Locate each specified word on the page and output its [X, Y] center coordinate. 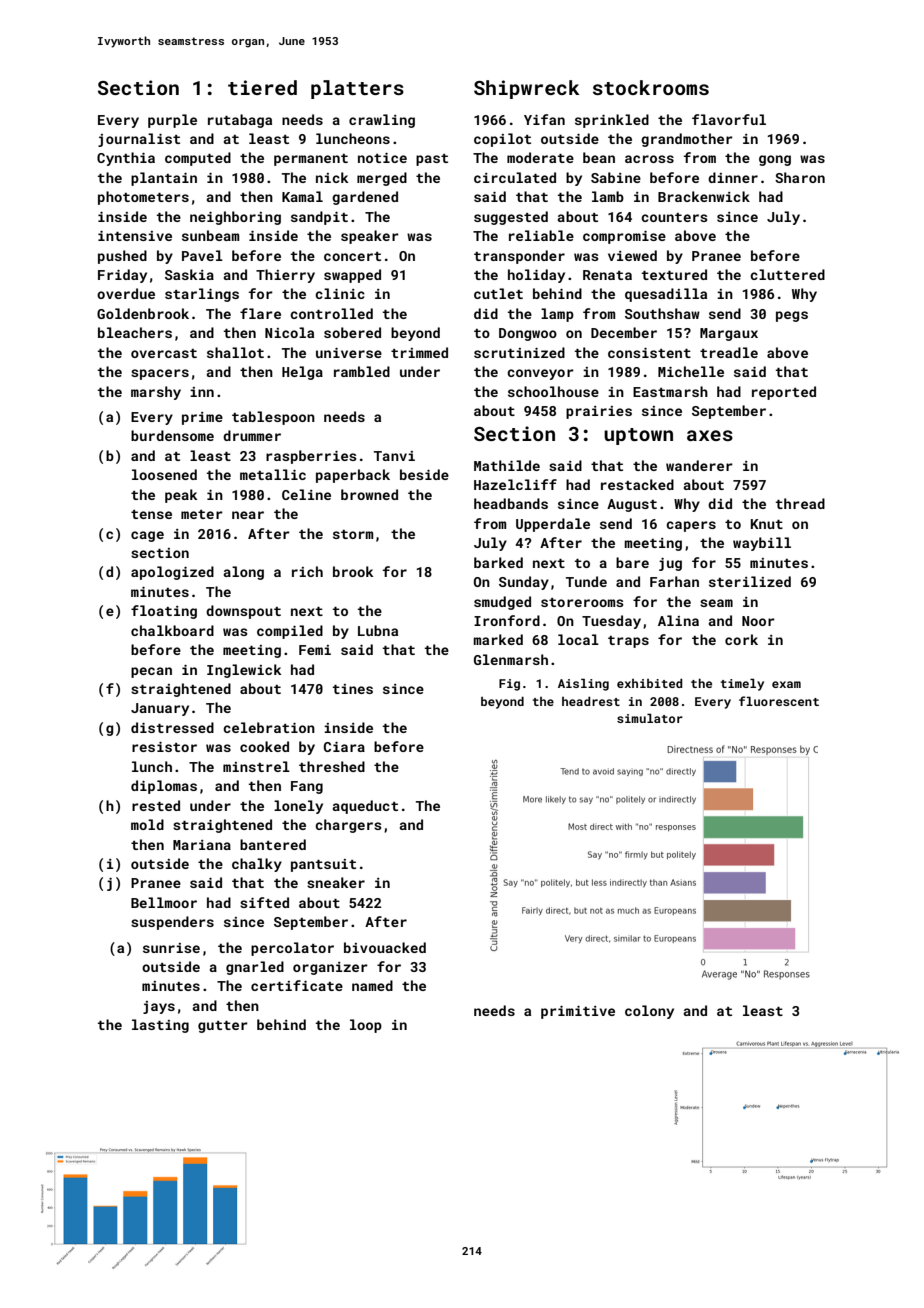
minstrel [256, 766]
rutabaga [240, 121]
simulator [650, 718]
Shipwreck [527, 89]
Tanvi [394, 456]
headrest [591, 701]
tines [353, 689]
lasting [160, 1026]
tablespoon [273, 418]
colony [649, 1012]
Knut [767, 524]
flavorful [729, 119]
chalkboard [172, 630]
